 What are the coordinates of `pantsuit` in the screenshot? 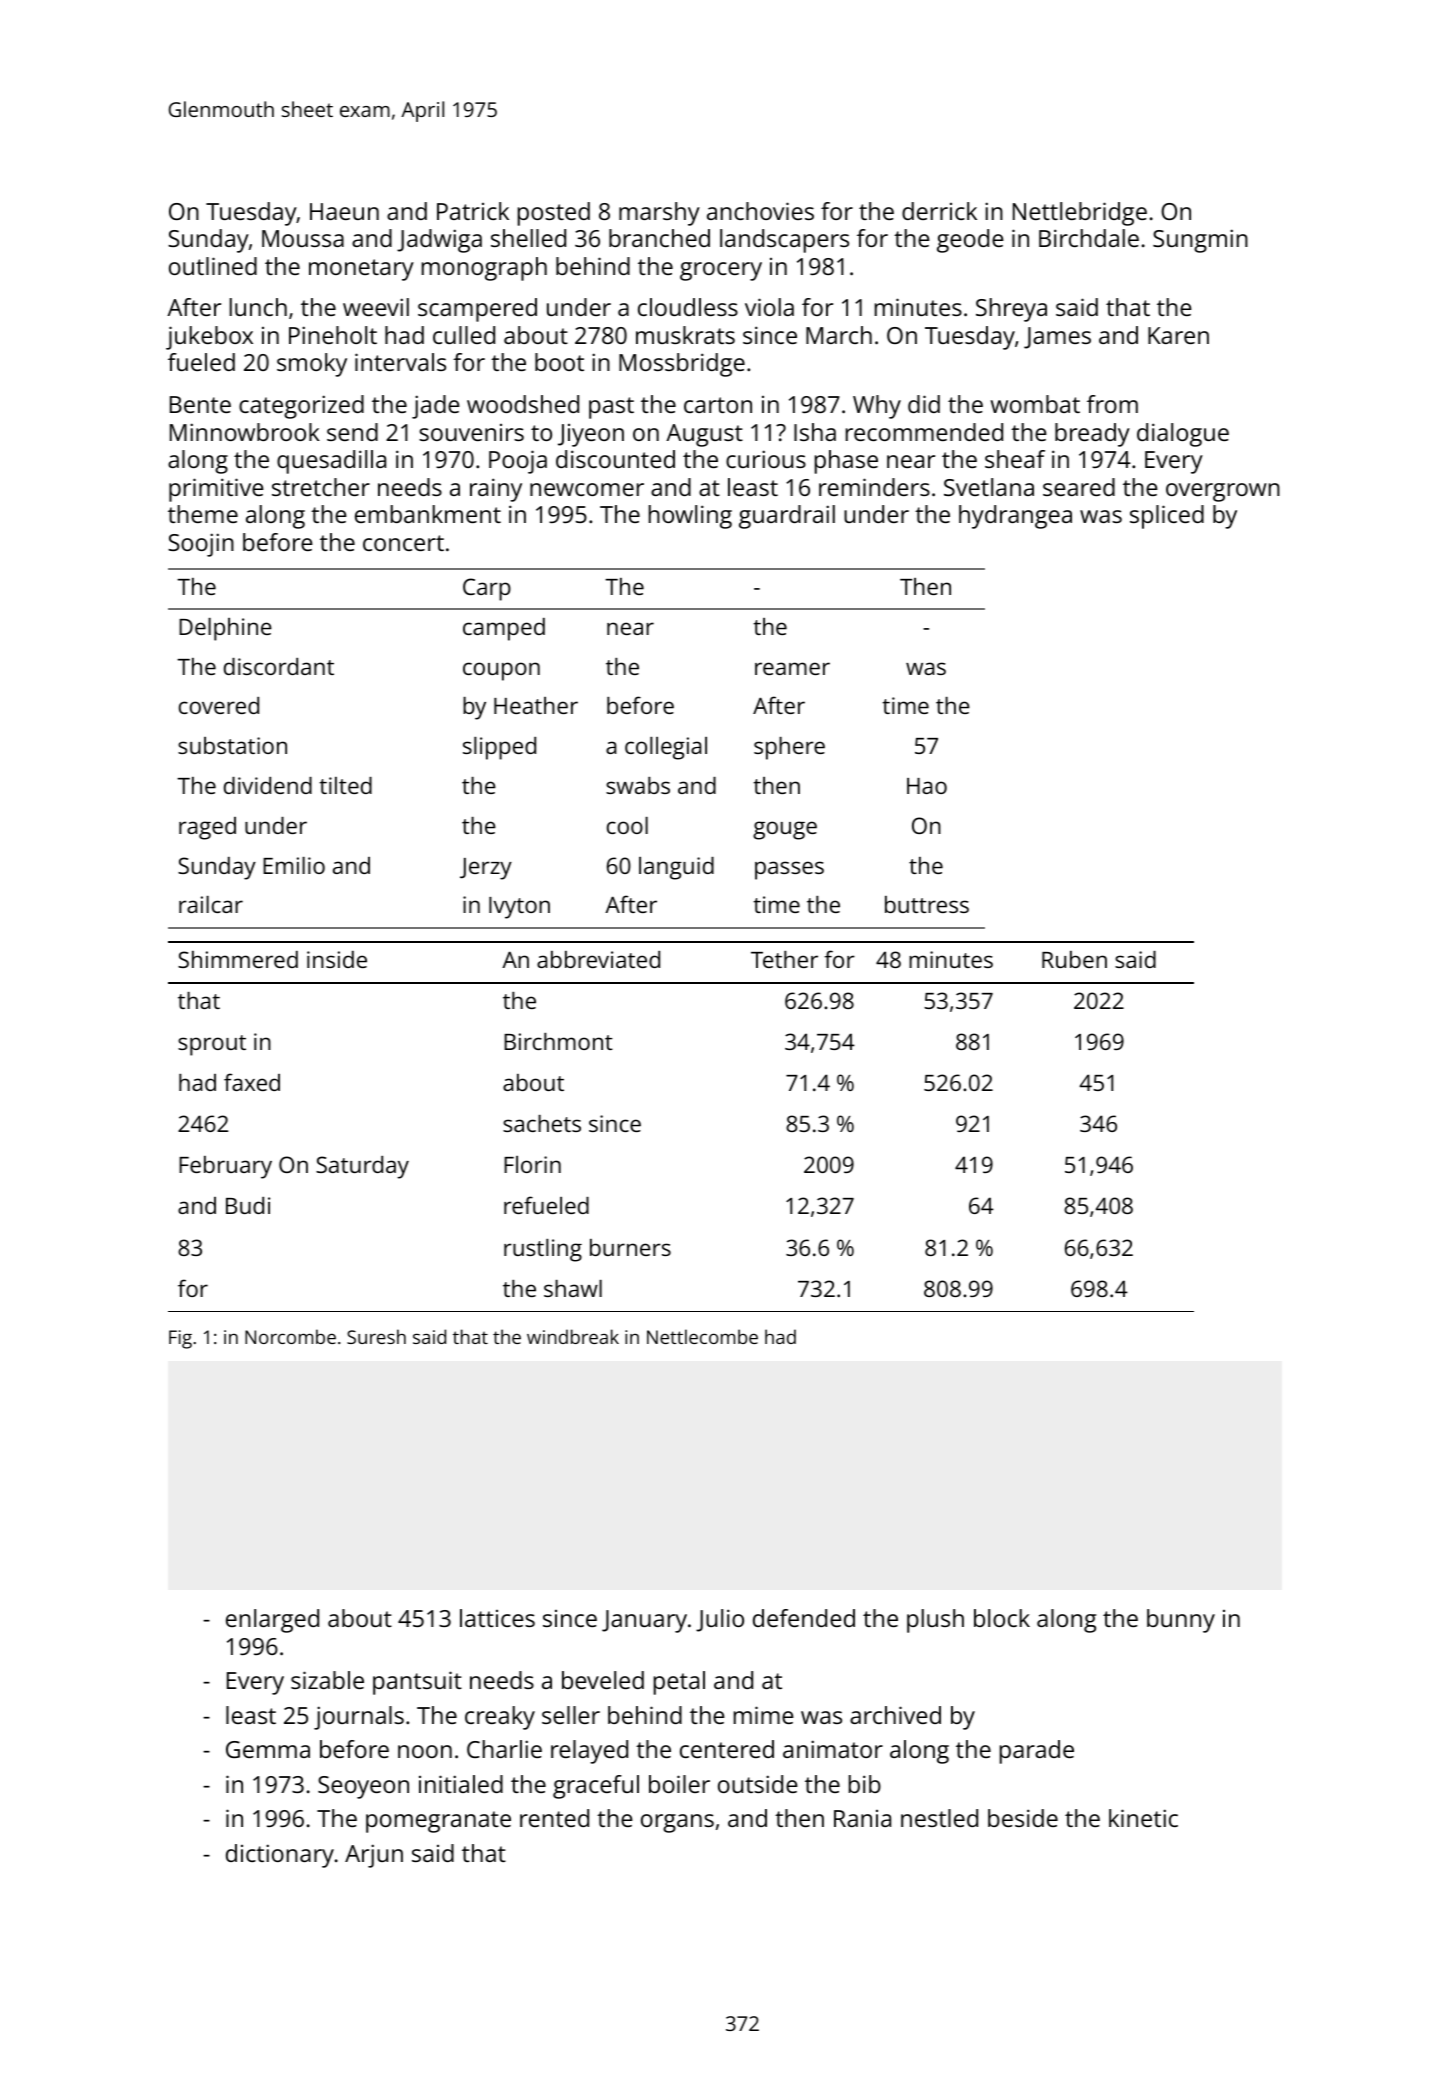 It's located at (417, 1683).
